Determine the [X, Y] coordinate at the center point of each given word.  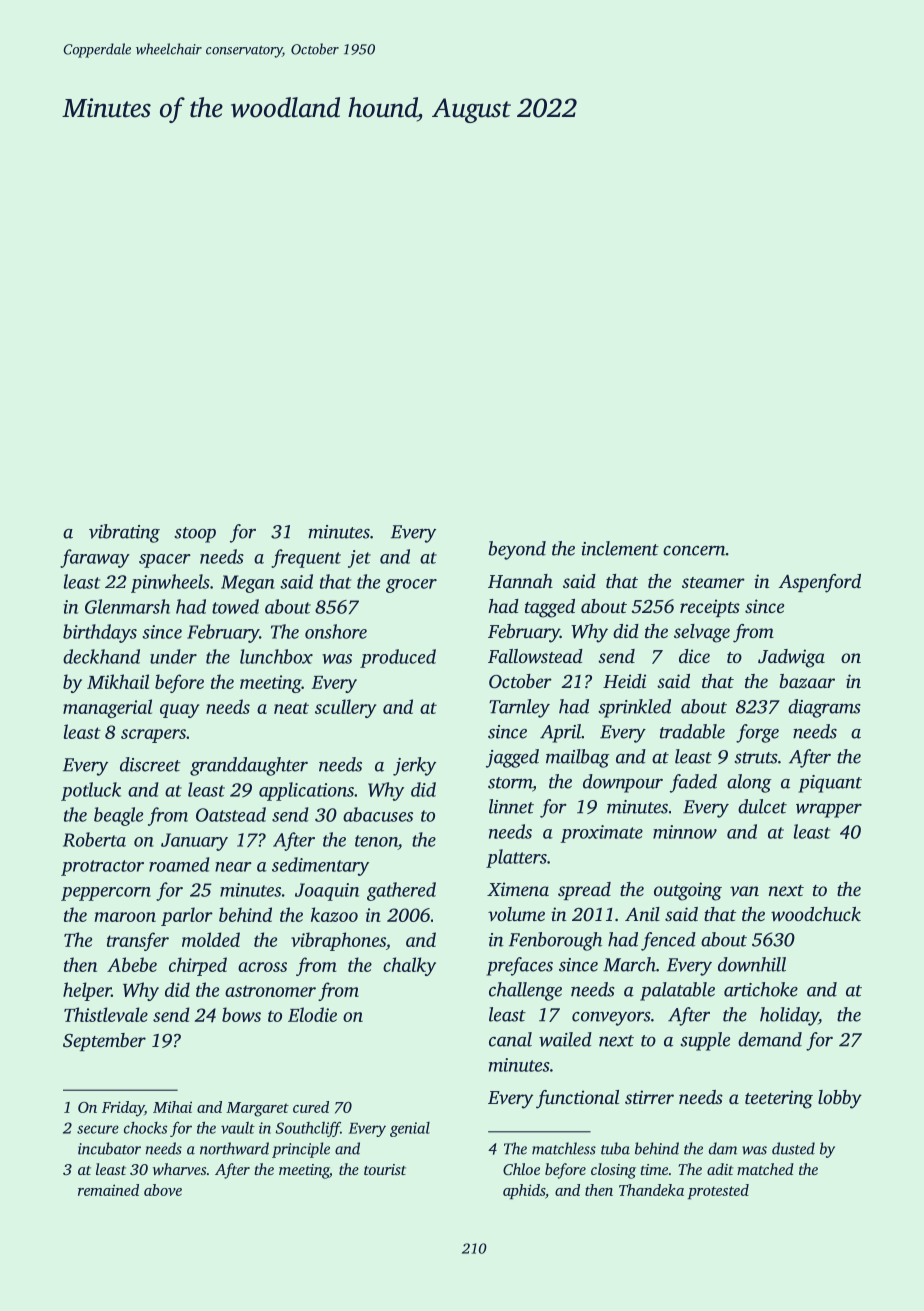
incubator [109, 1148]
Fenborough [555, 941]
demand [770, 1039]
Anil [642, 914]
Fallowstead [535, 656]
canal [510, 1039]
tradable [692, 731]
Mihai [172, 1107]
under [173, 656]
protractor [102, 868]
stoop [195, 535]
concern [694, 551]
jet [359, 559]
